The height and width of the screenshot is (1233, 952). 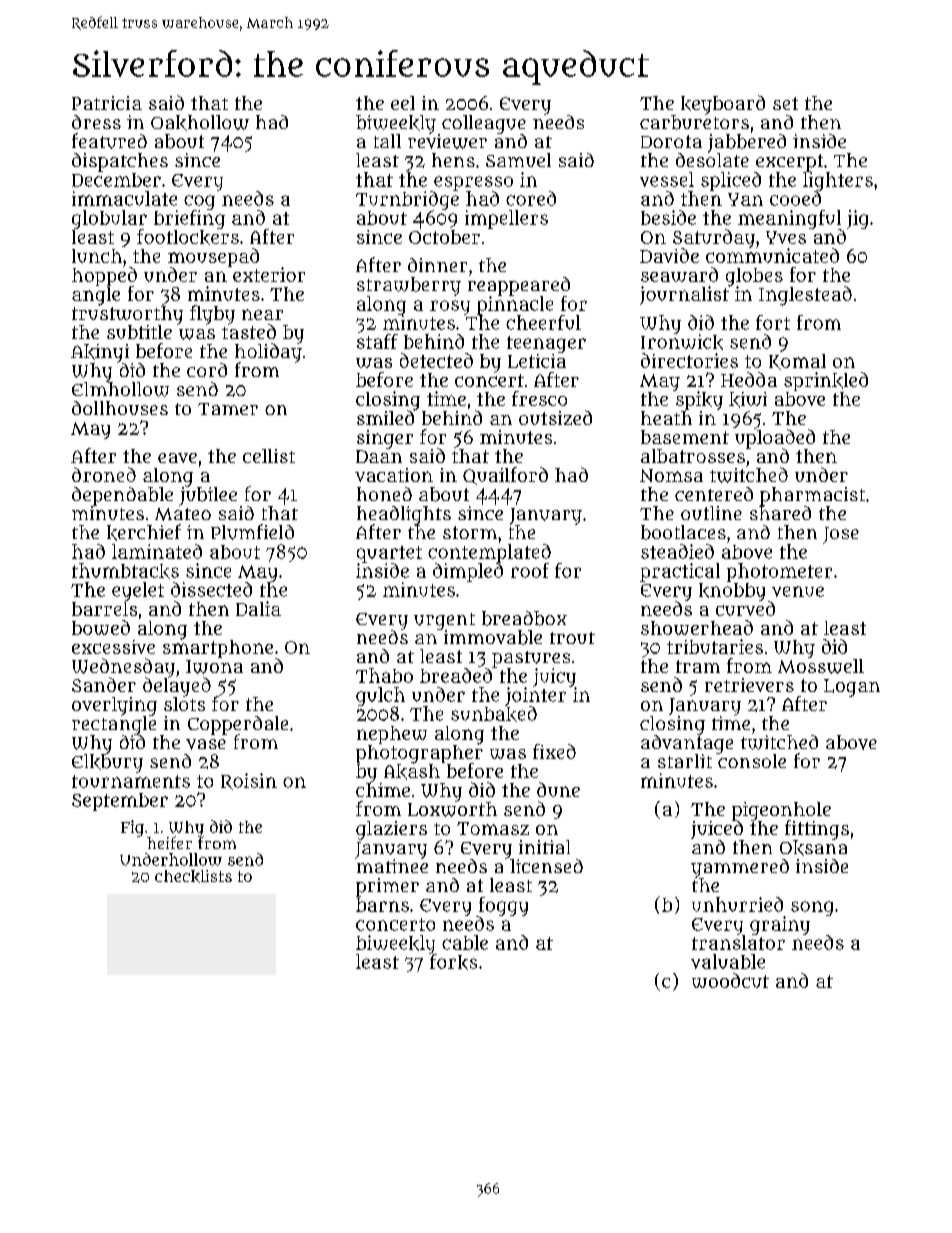 I want to click on set, so click(x=785, y=103).
